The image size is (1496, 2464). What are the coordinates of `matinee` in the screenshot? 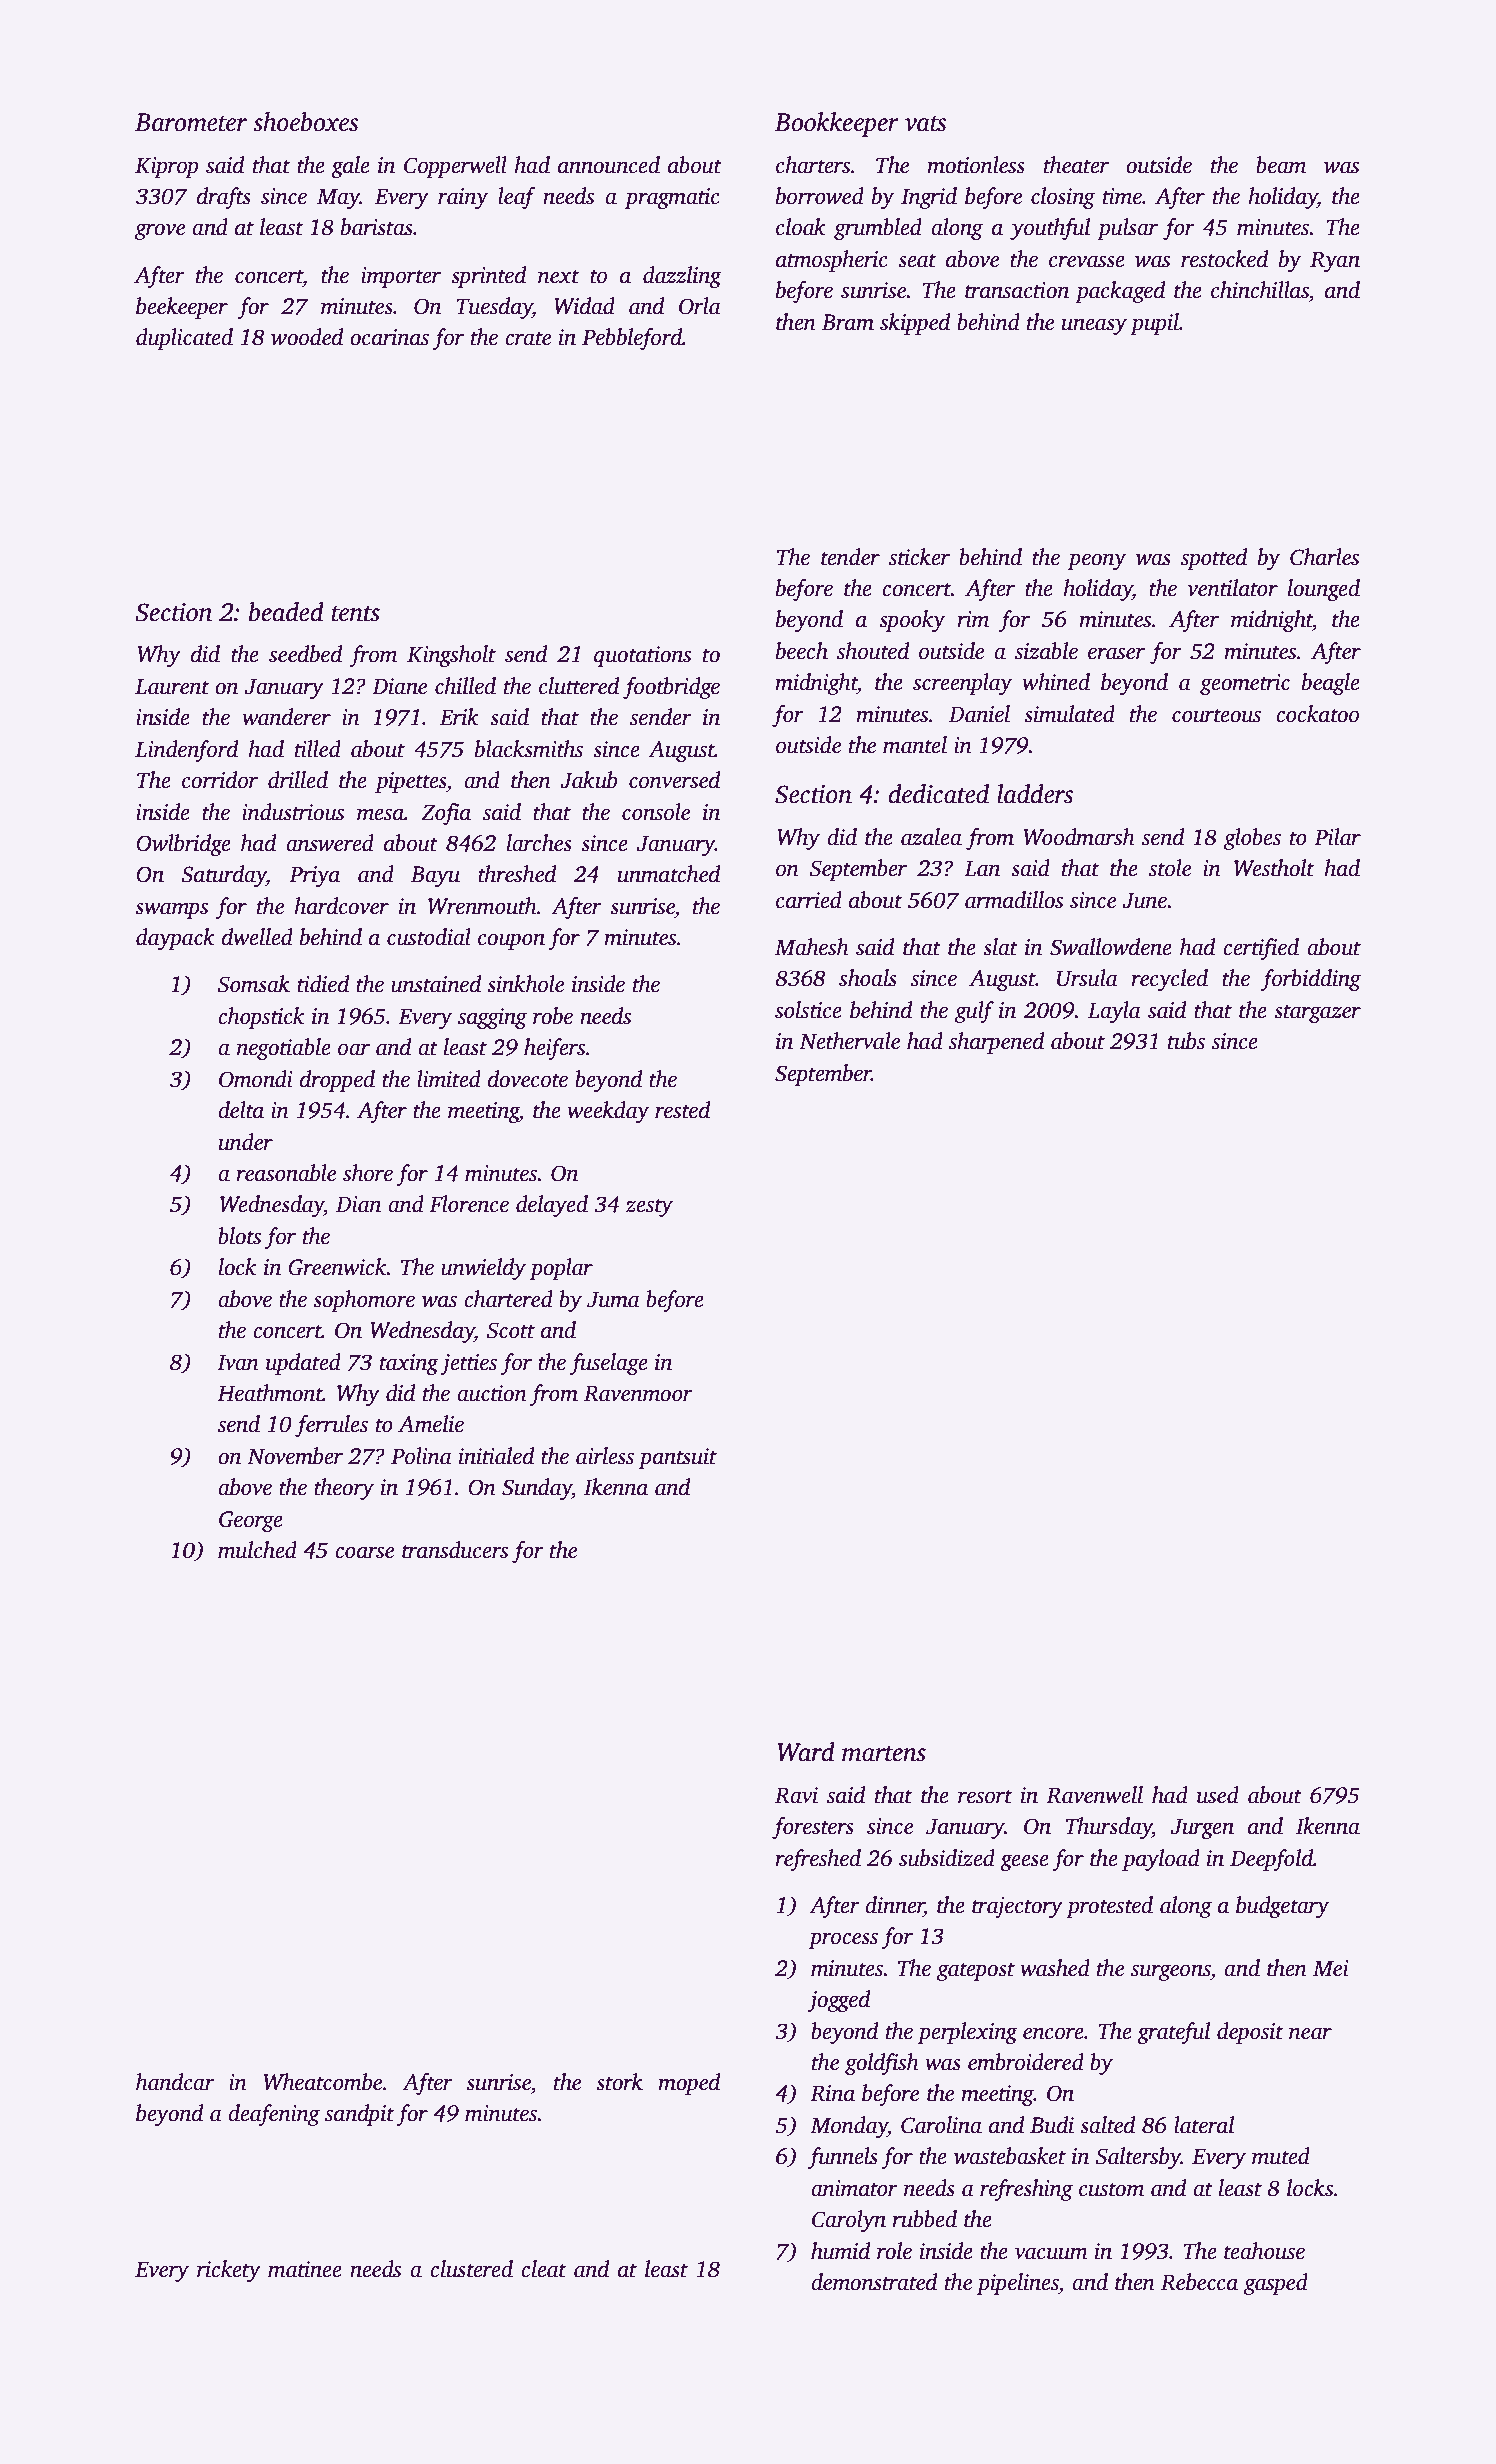 It's located at (305, 2269).
